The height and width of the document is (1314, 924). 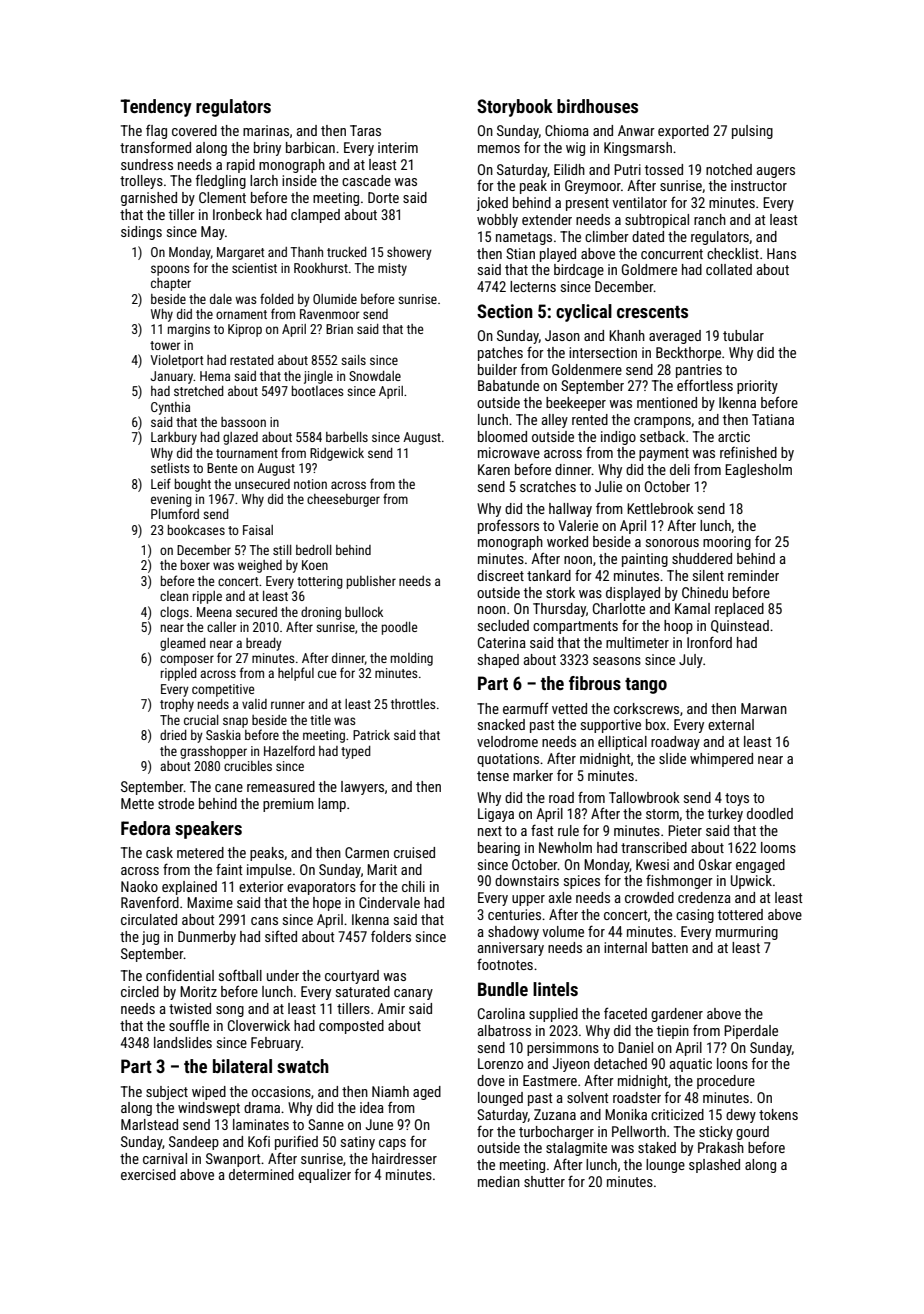 I want to click on helpful, so click(x=296, y=674).
